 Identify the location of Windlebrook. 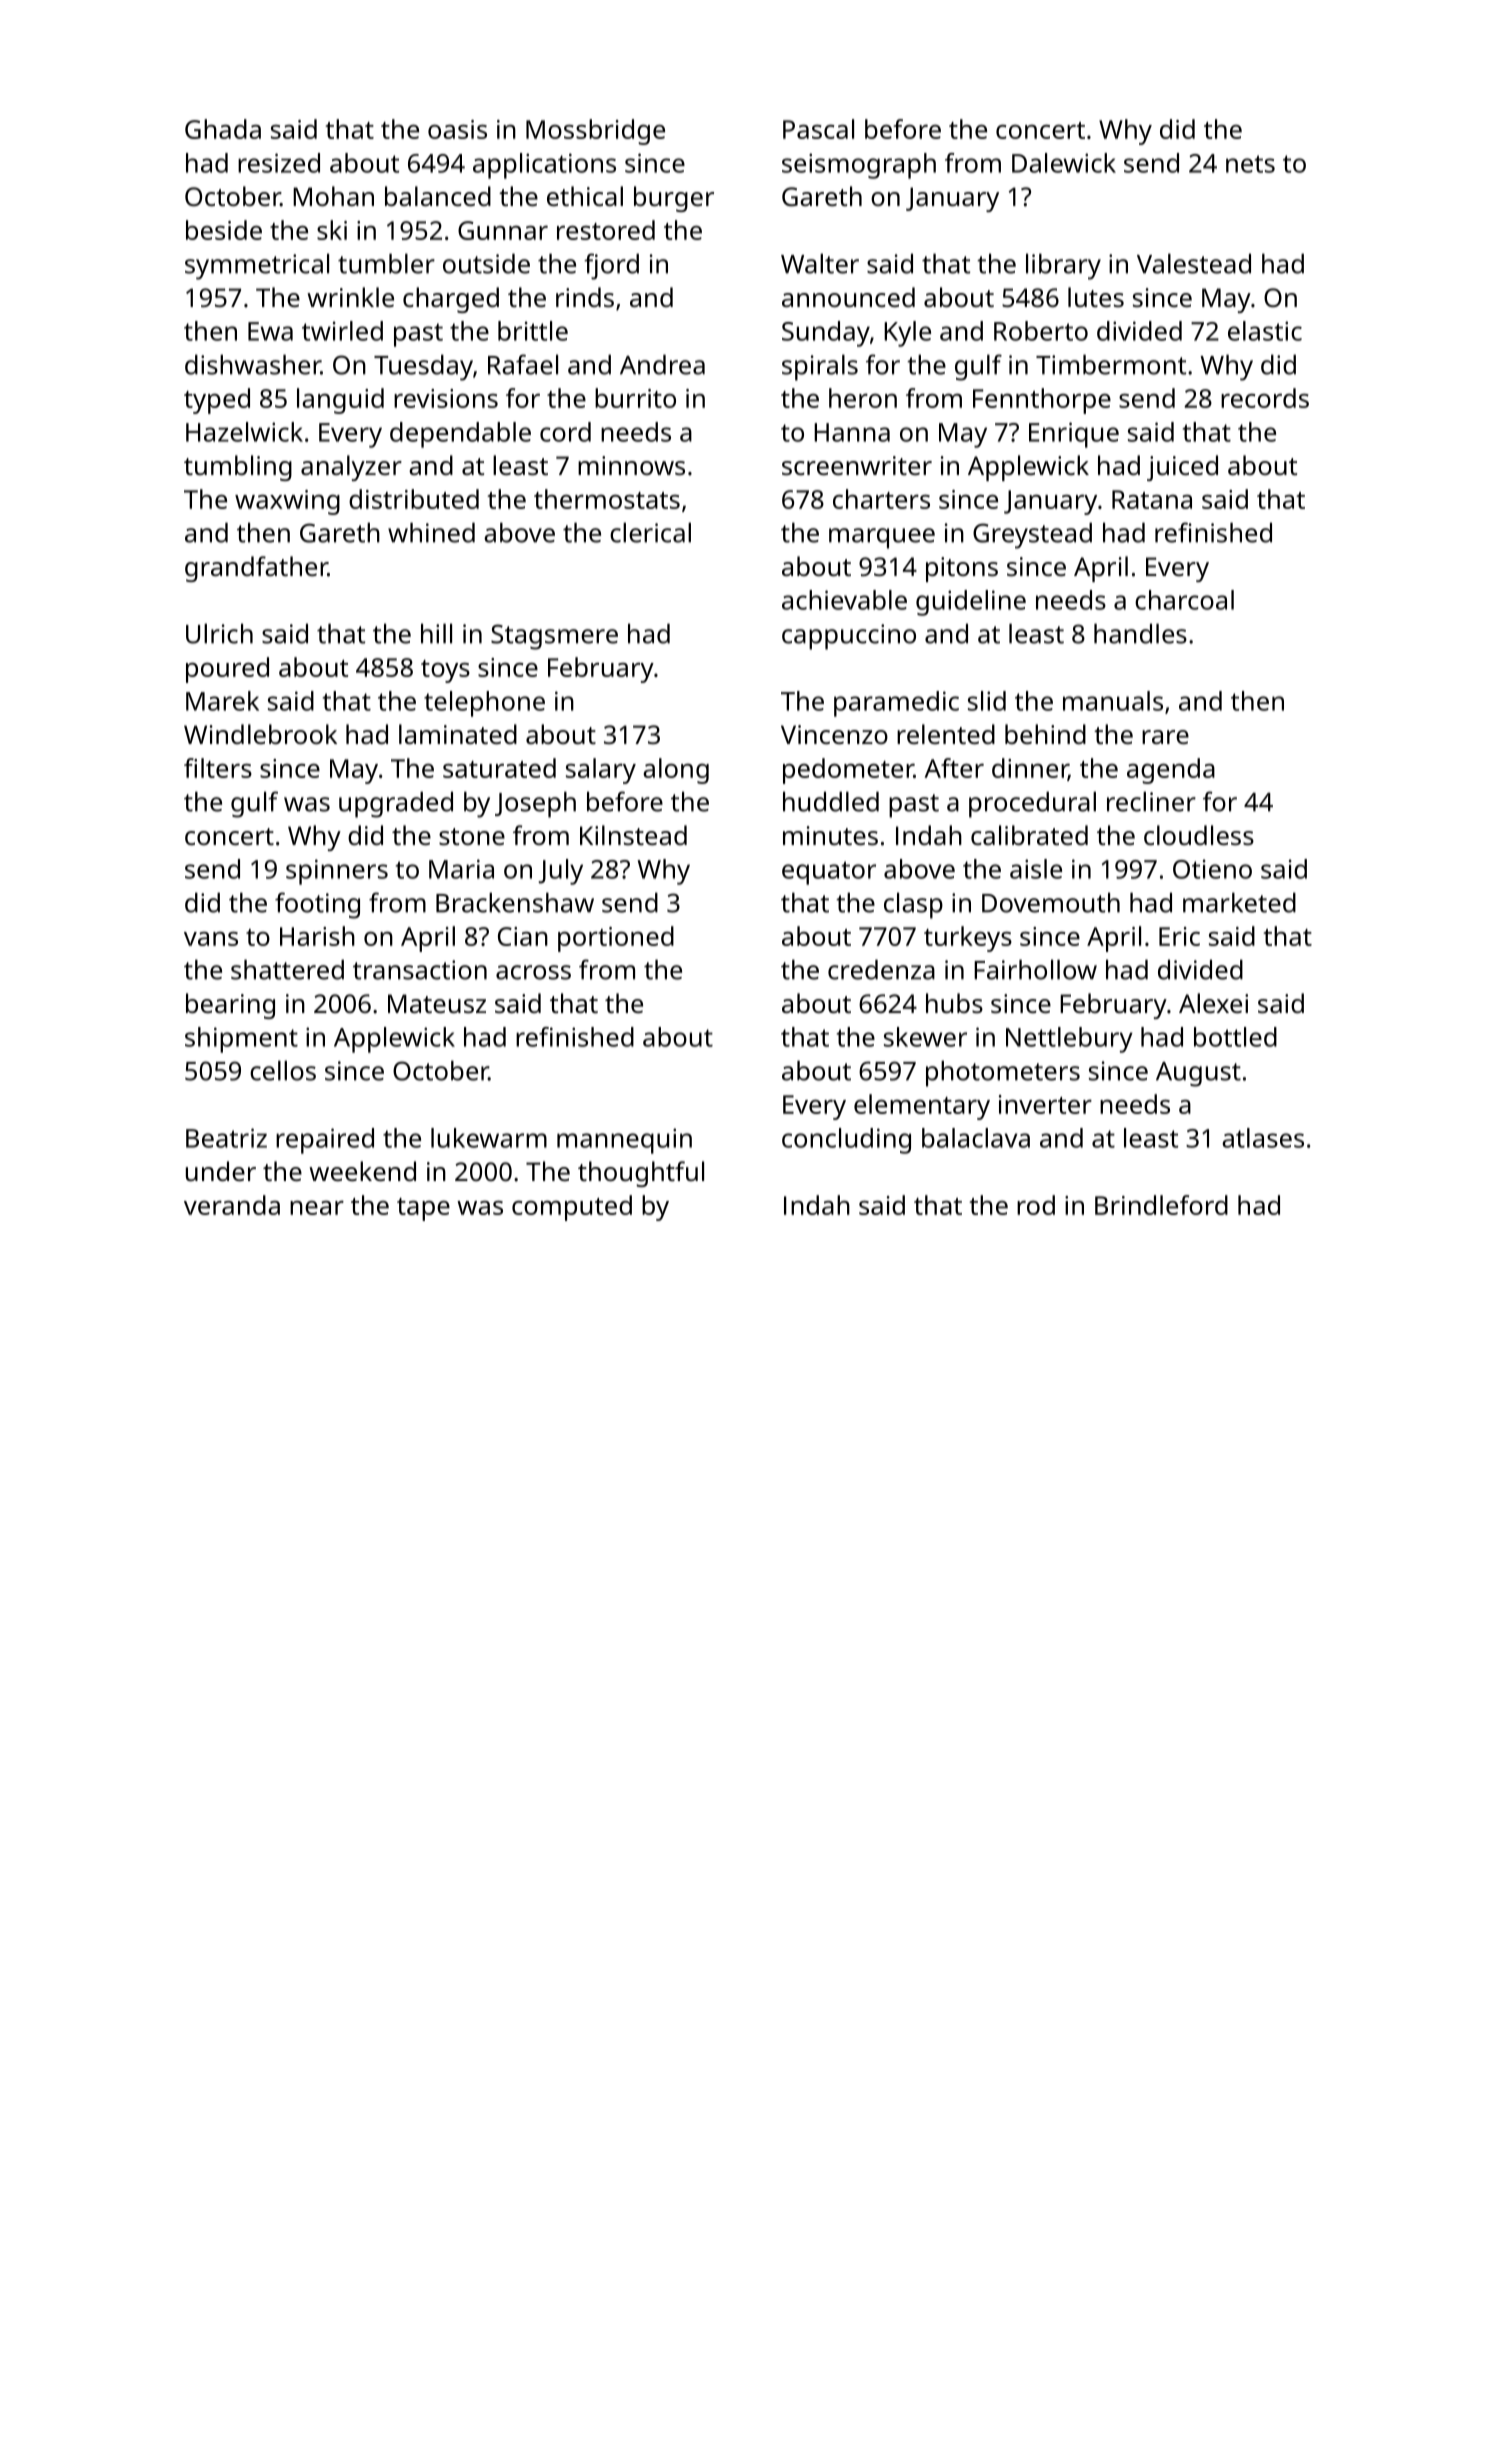
(260, 734).
